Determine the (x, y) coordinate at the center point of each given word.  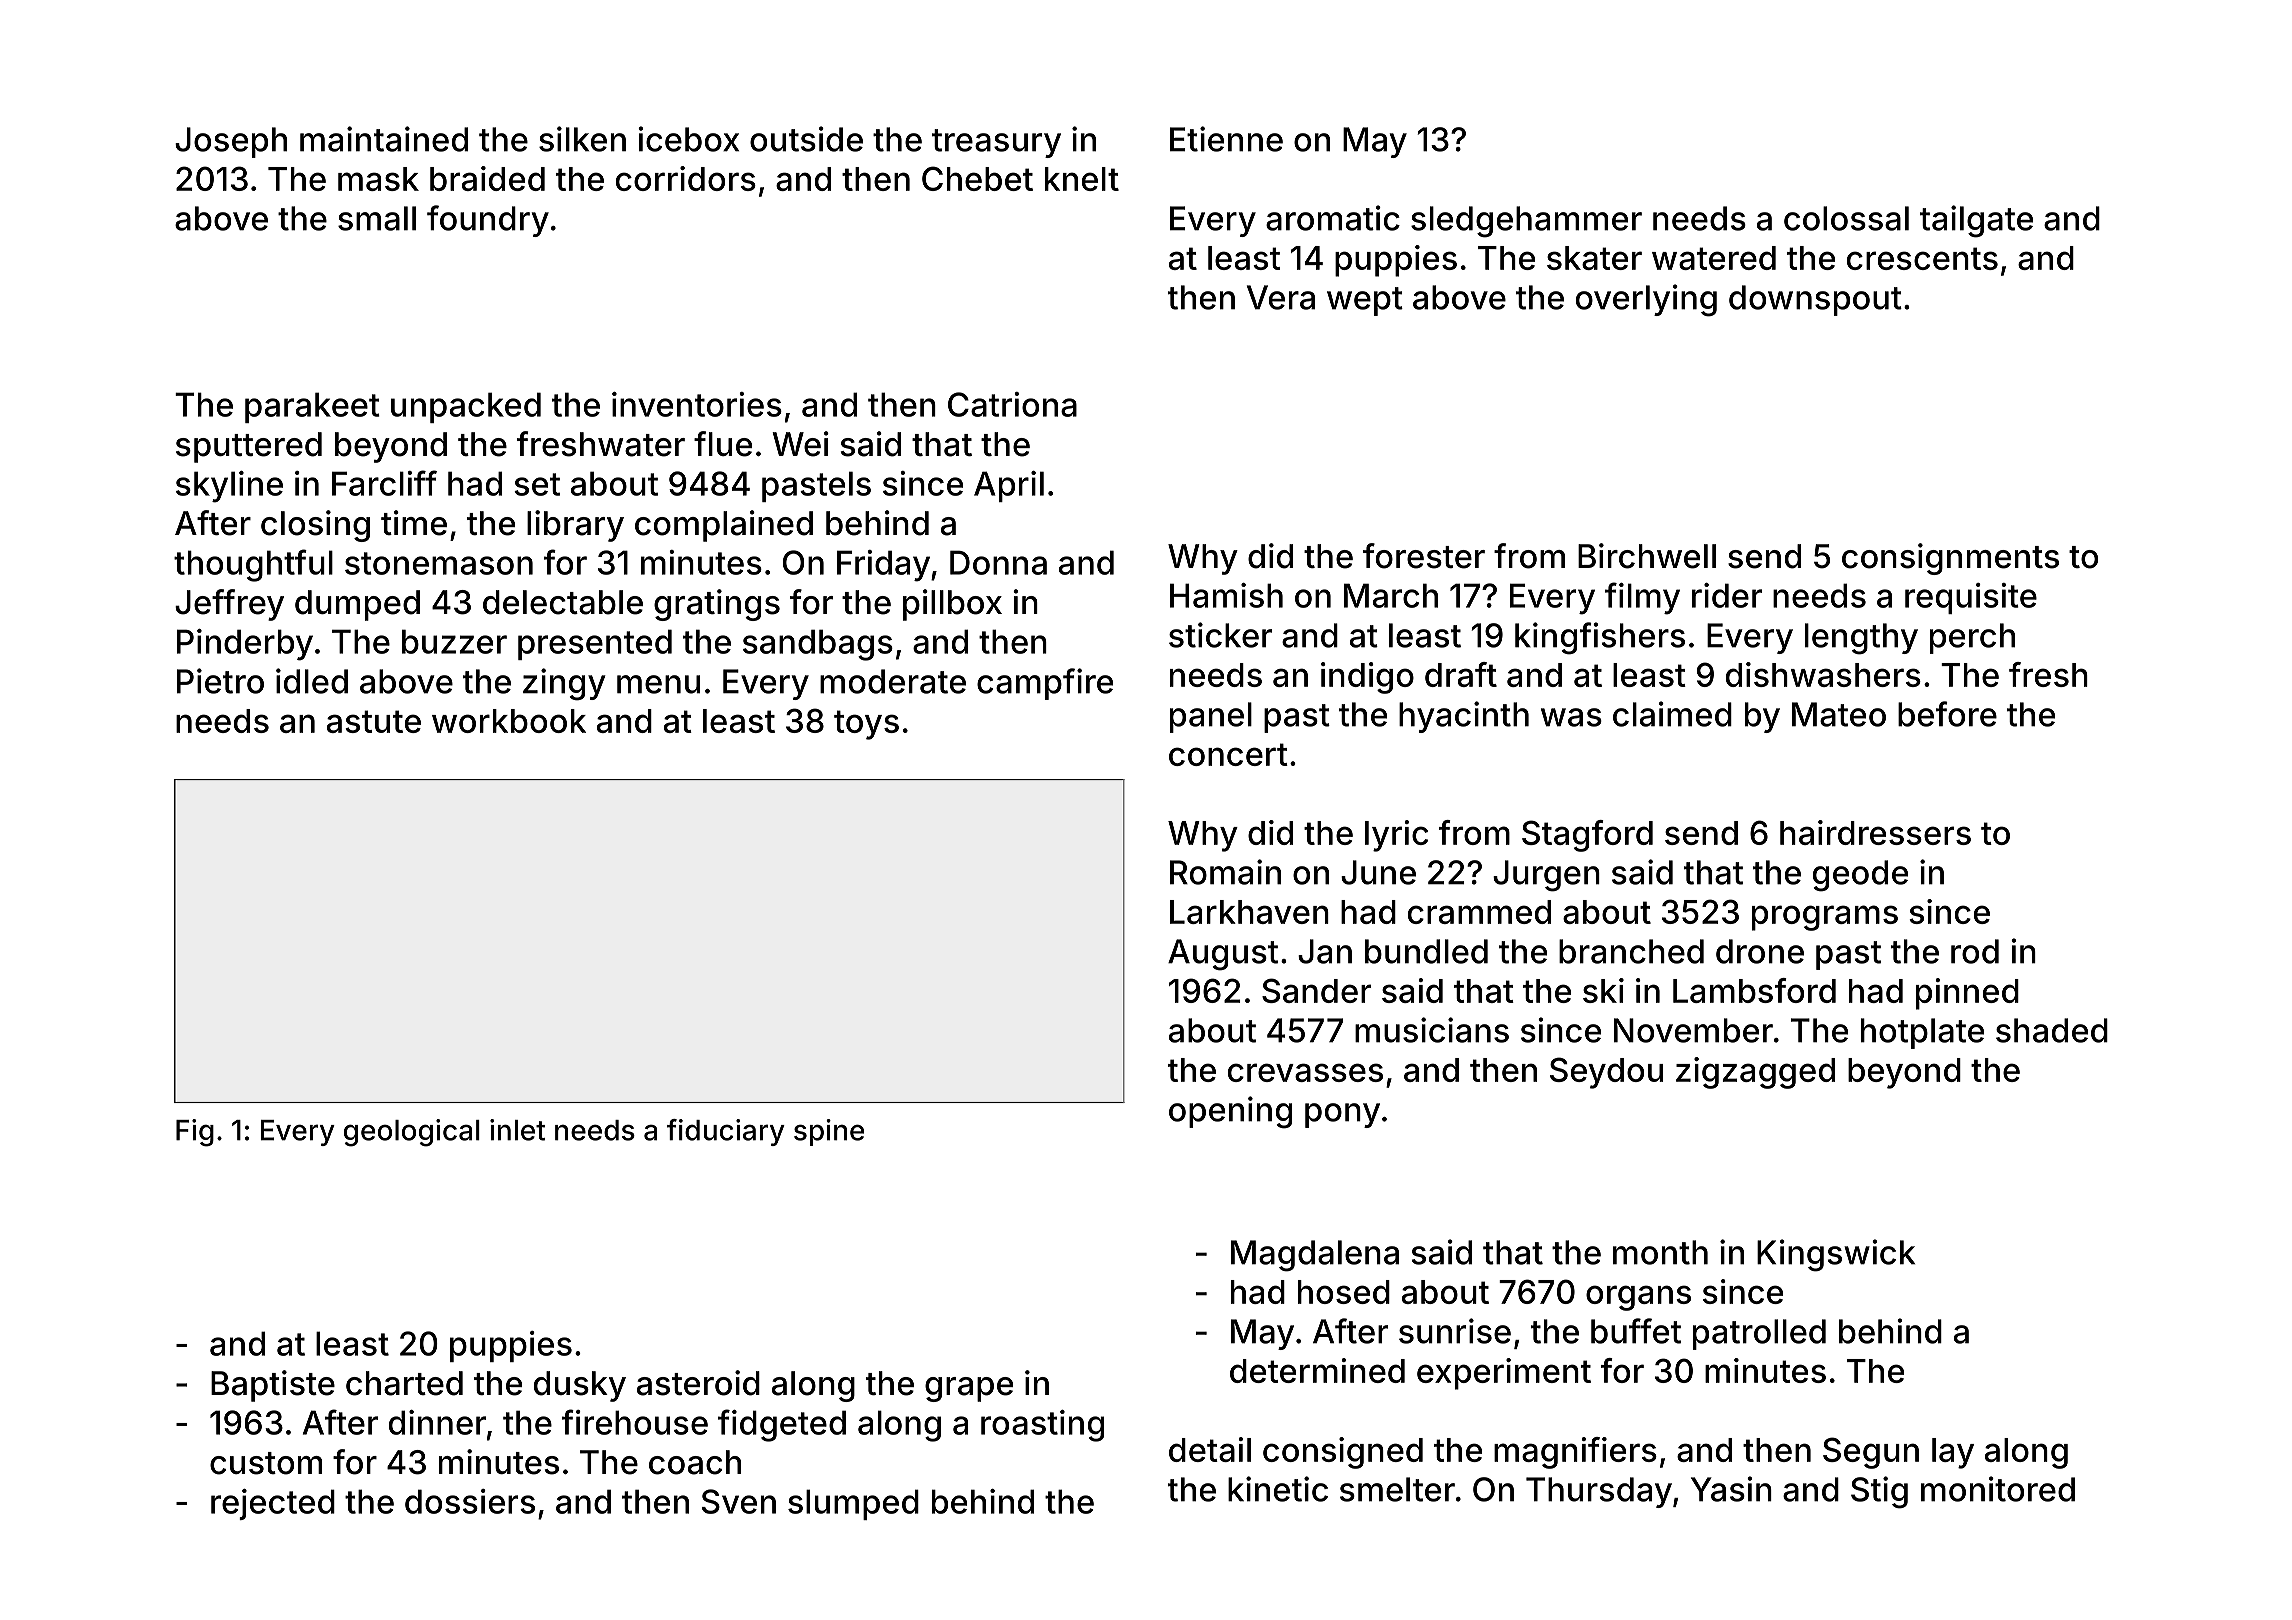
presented (595, 644)
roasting (1042, 1426)
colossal (1846, 218)
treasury (996, 143)
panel (1211, 717)
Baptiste (273, 1386)
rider (1727, 595)
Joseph (231, 142)
